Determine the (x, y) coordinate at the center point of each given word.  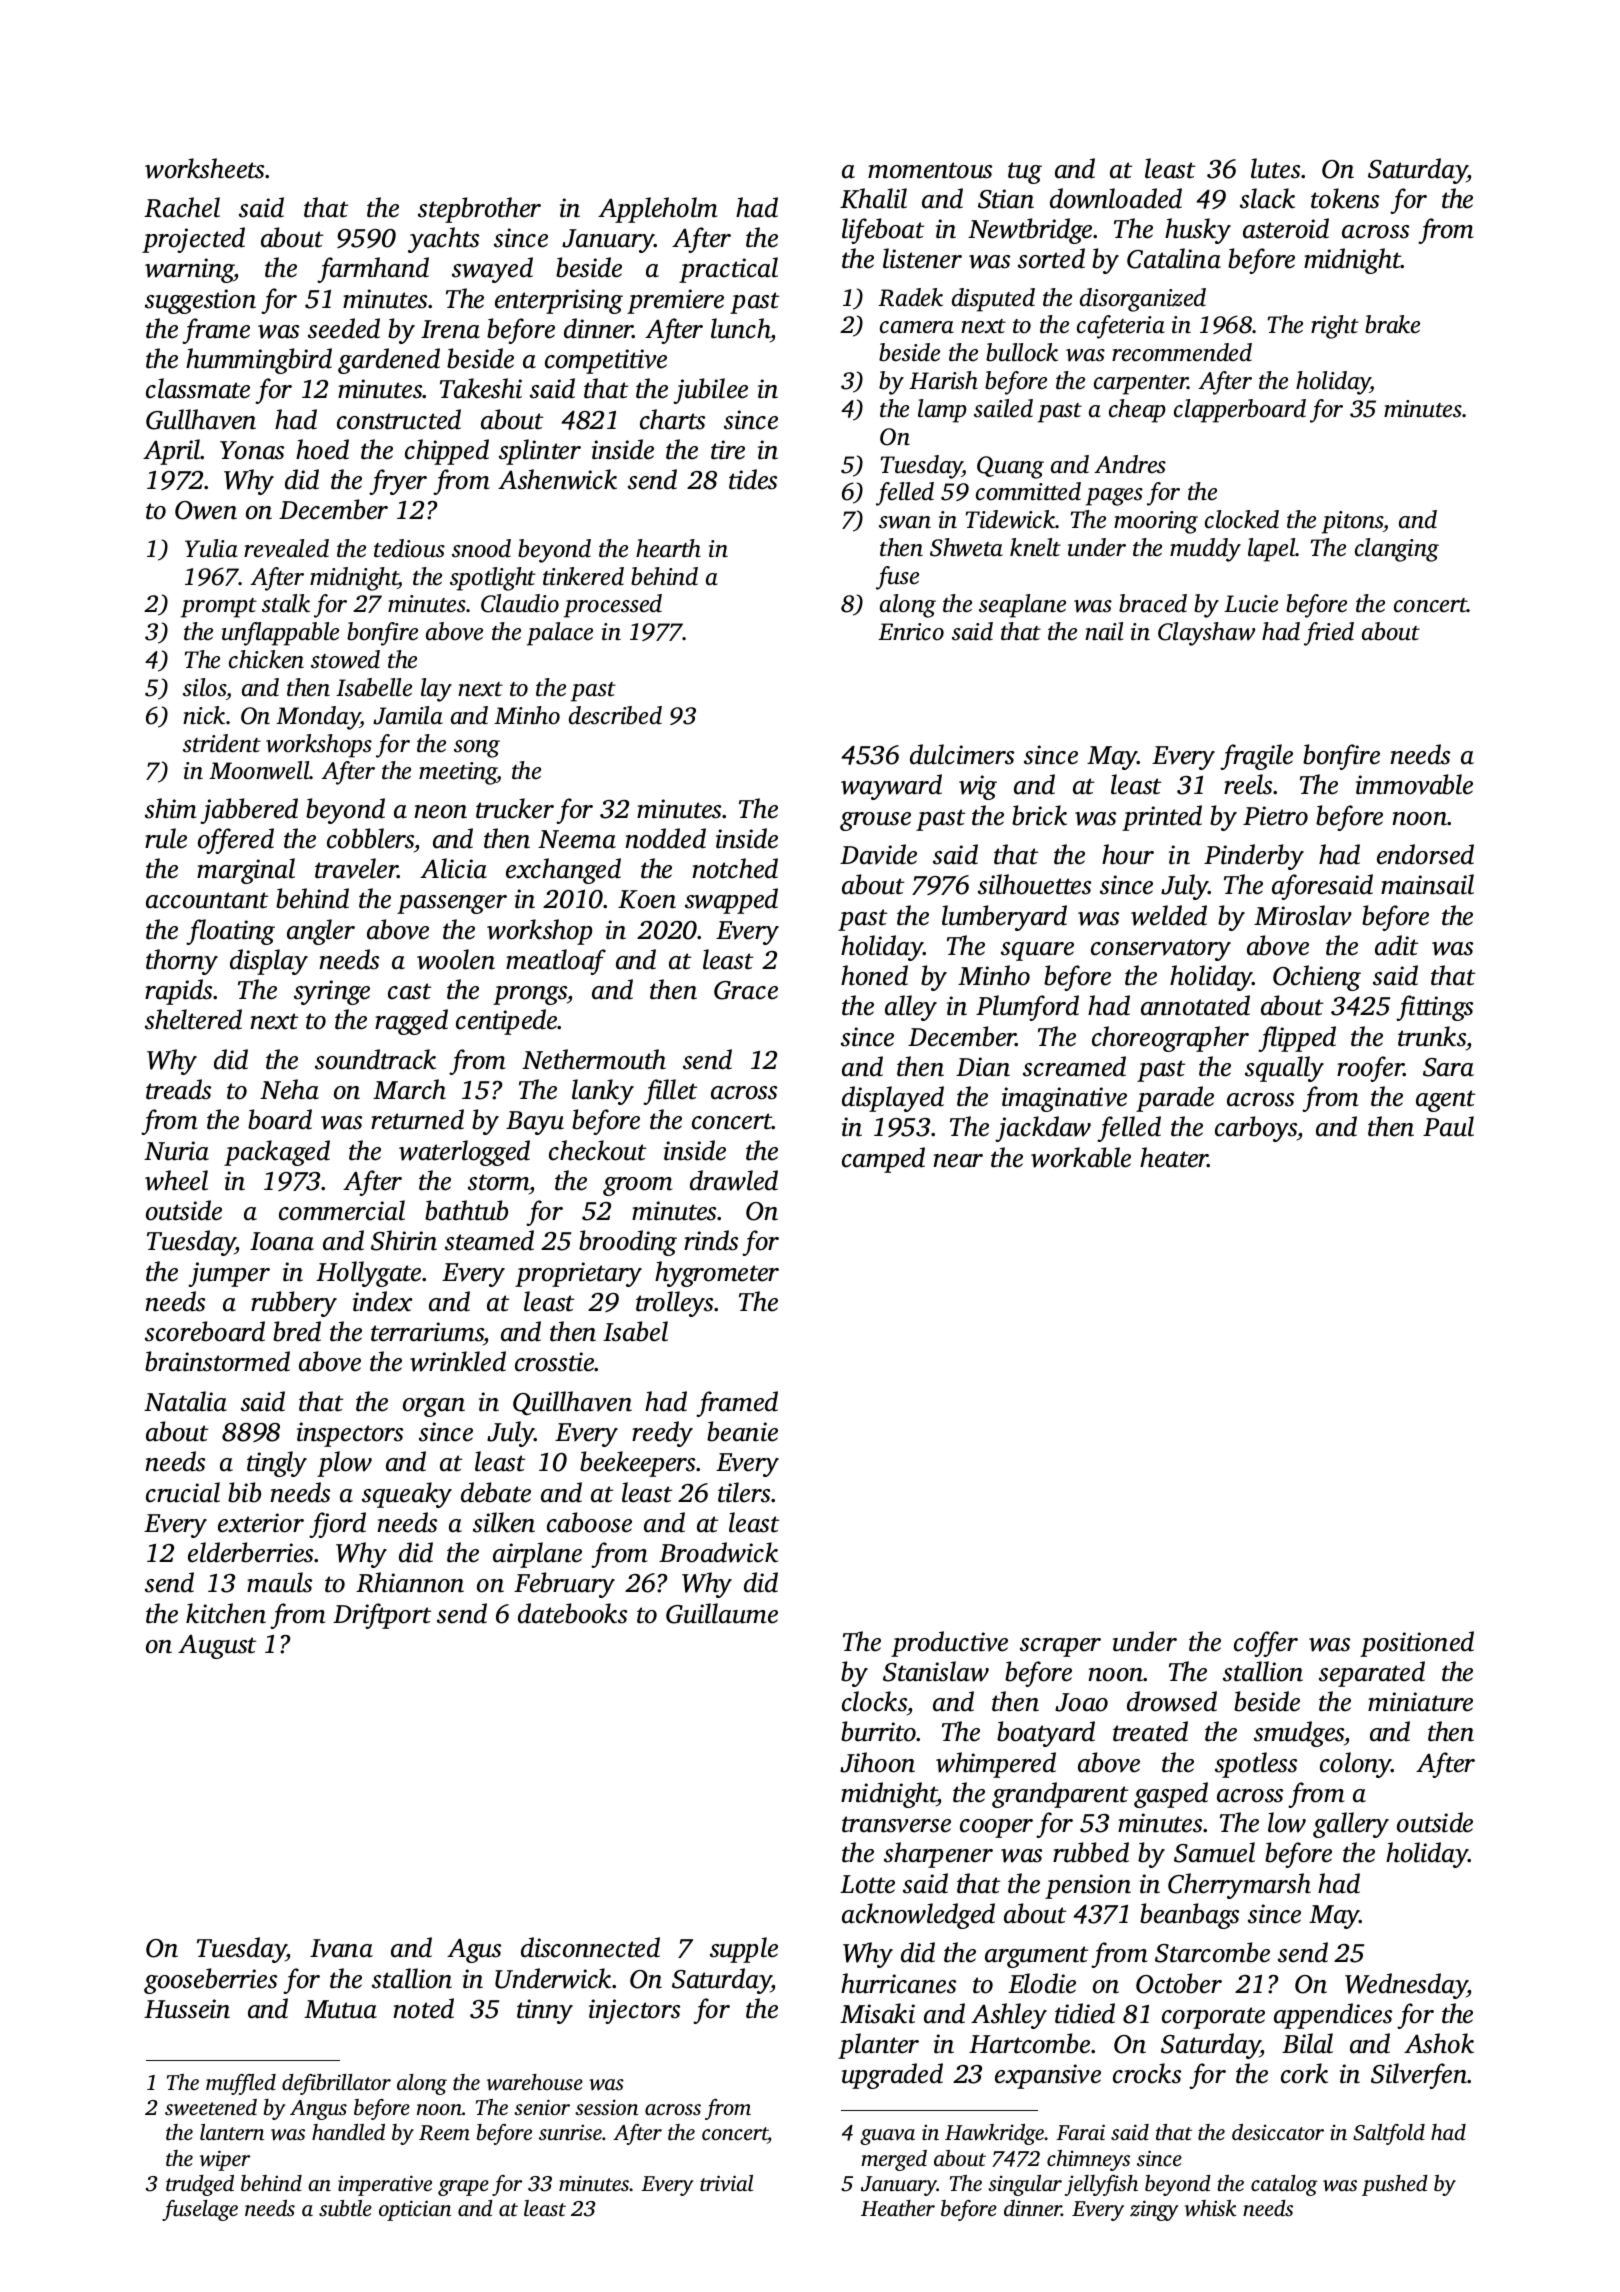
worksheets (204, 168)
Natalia (185, 1401)
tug (1025, 173)
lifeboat (883, 231)
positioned (1417, 1644)
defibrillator (336, 2084)
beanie (742, 1431)
